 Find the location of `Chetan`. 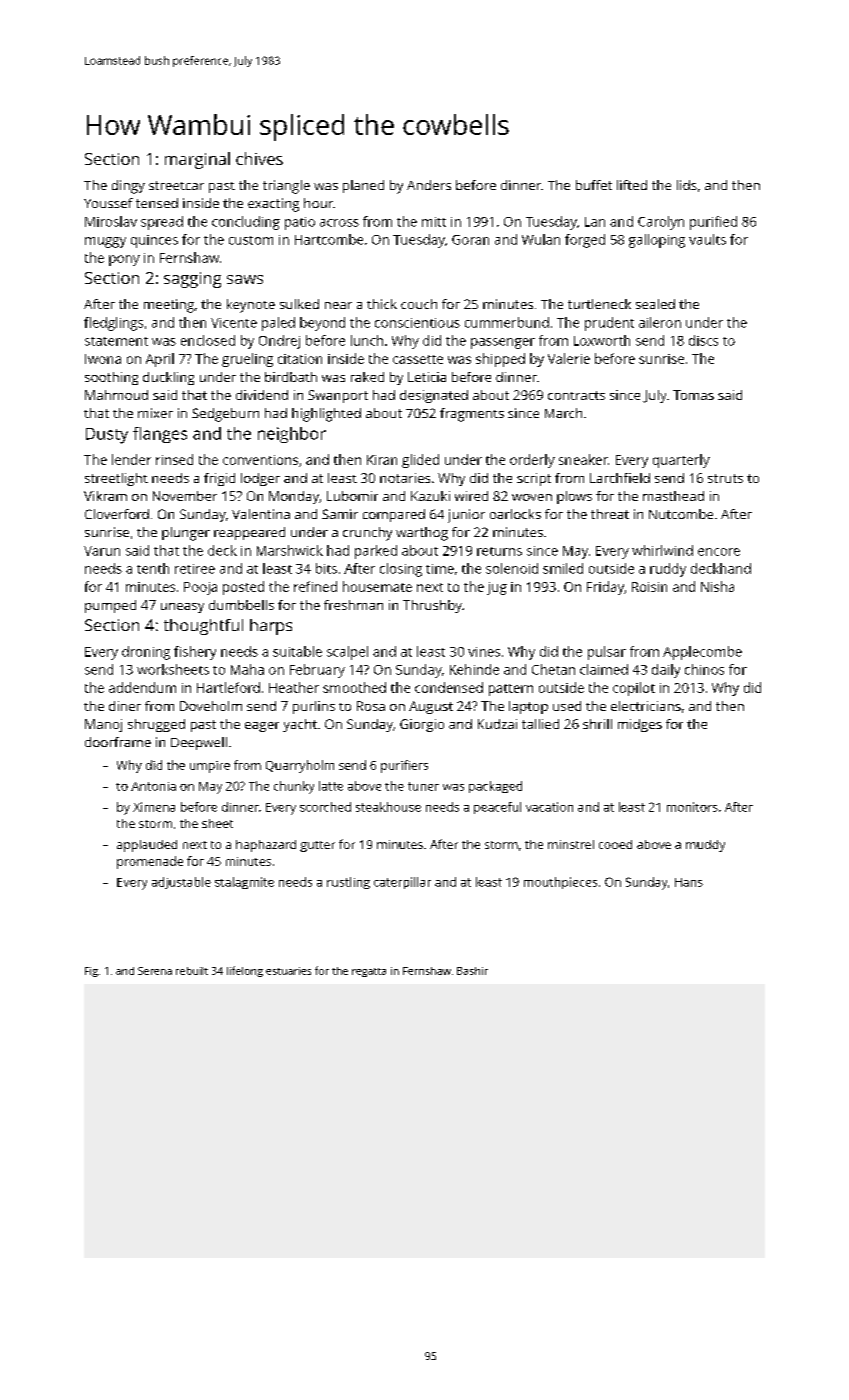

Chetan is located at coordinates (553, 669).
